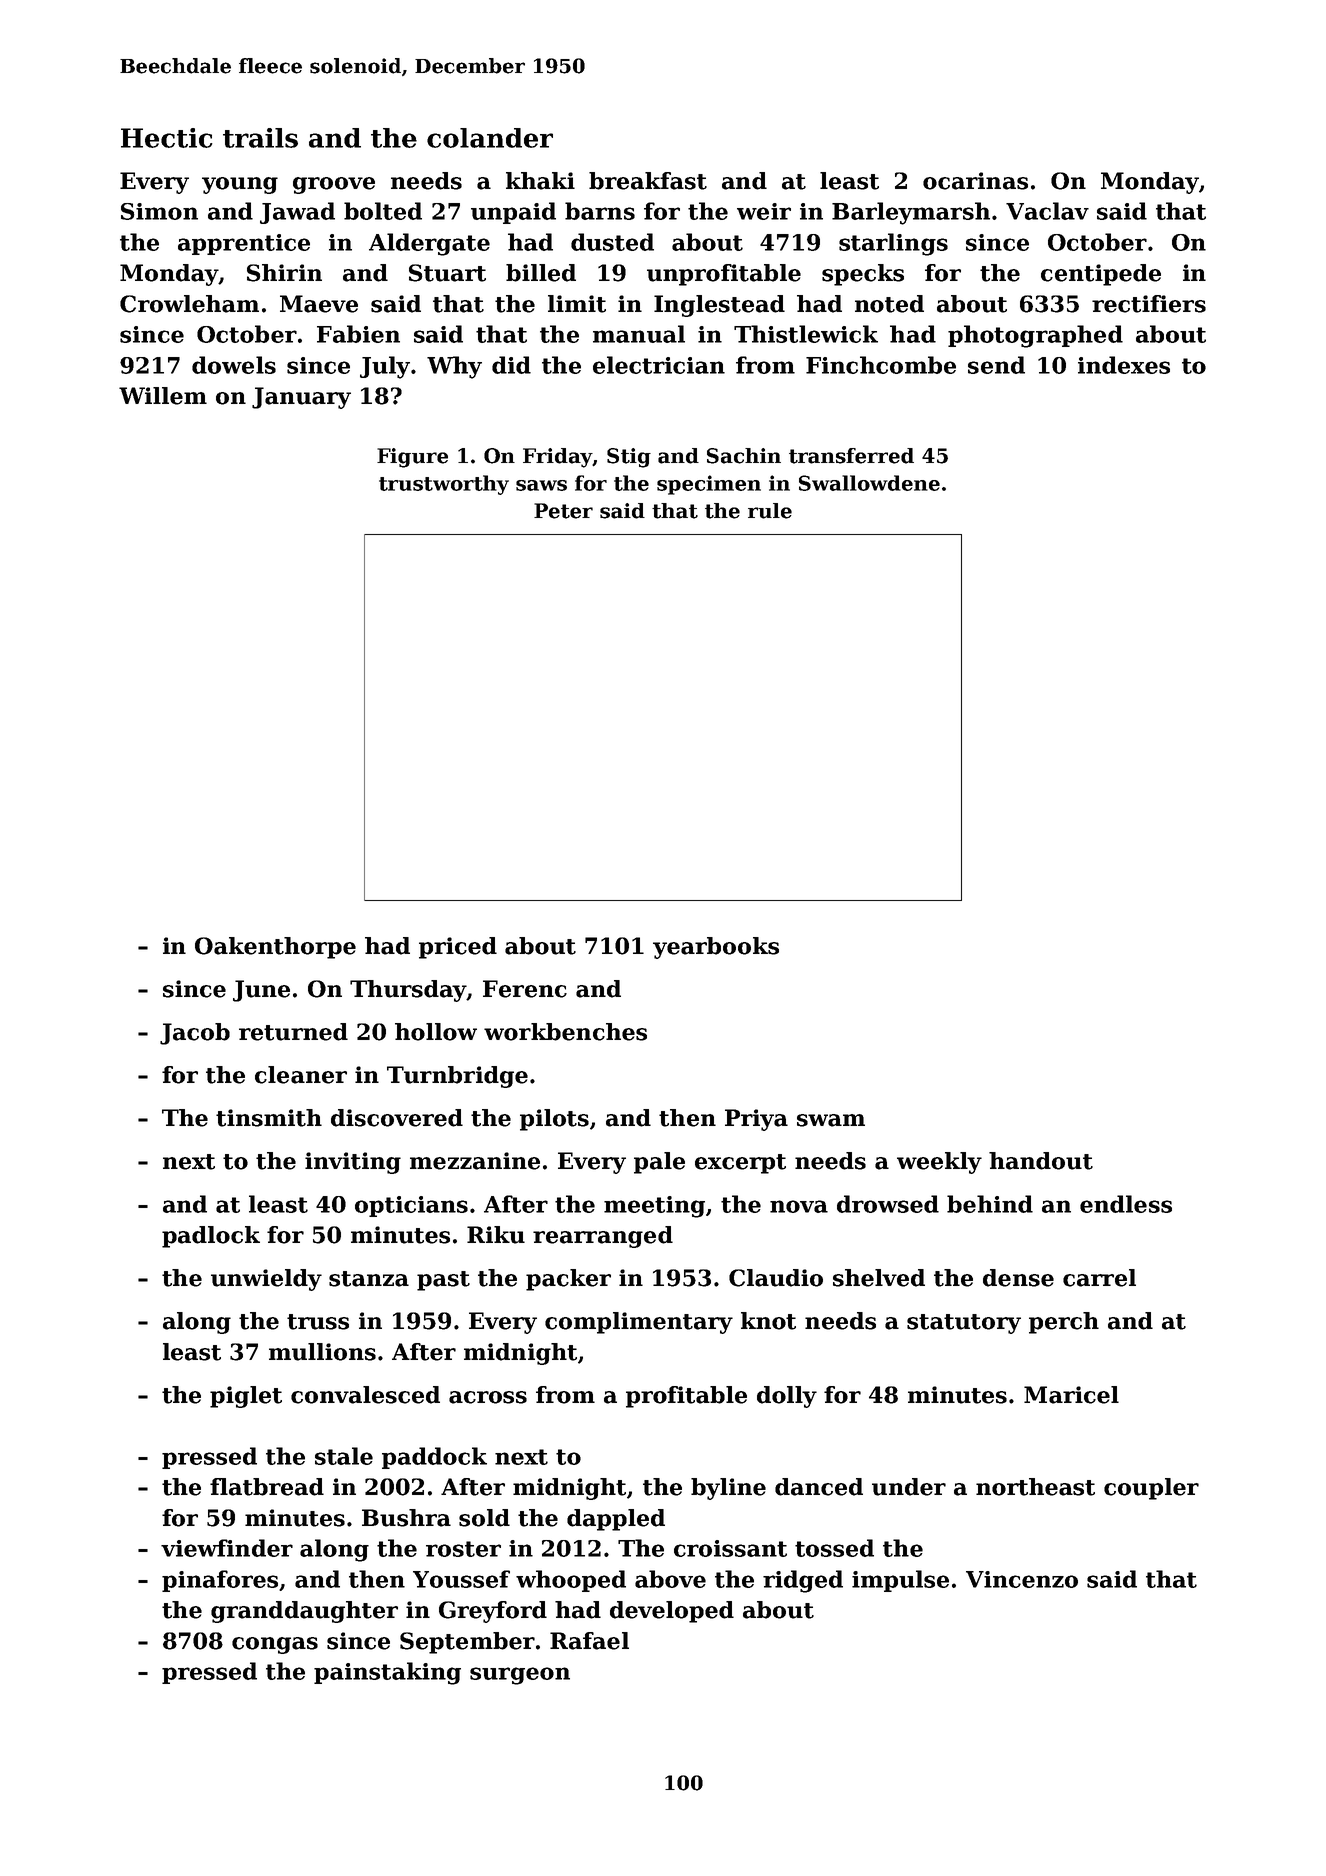  I want to click on priced, so click(458, 948).
